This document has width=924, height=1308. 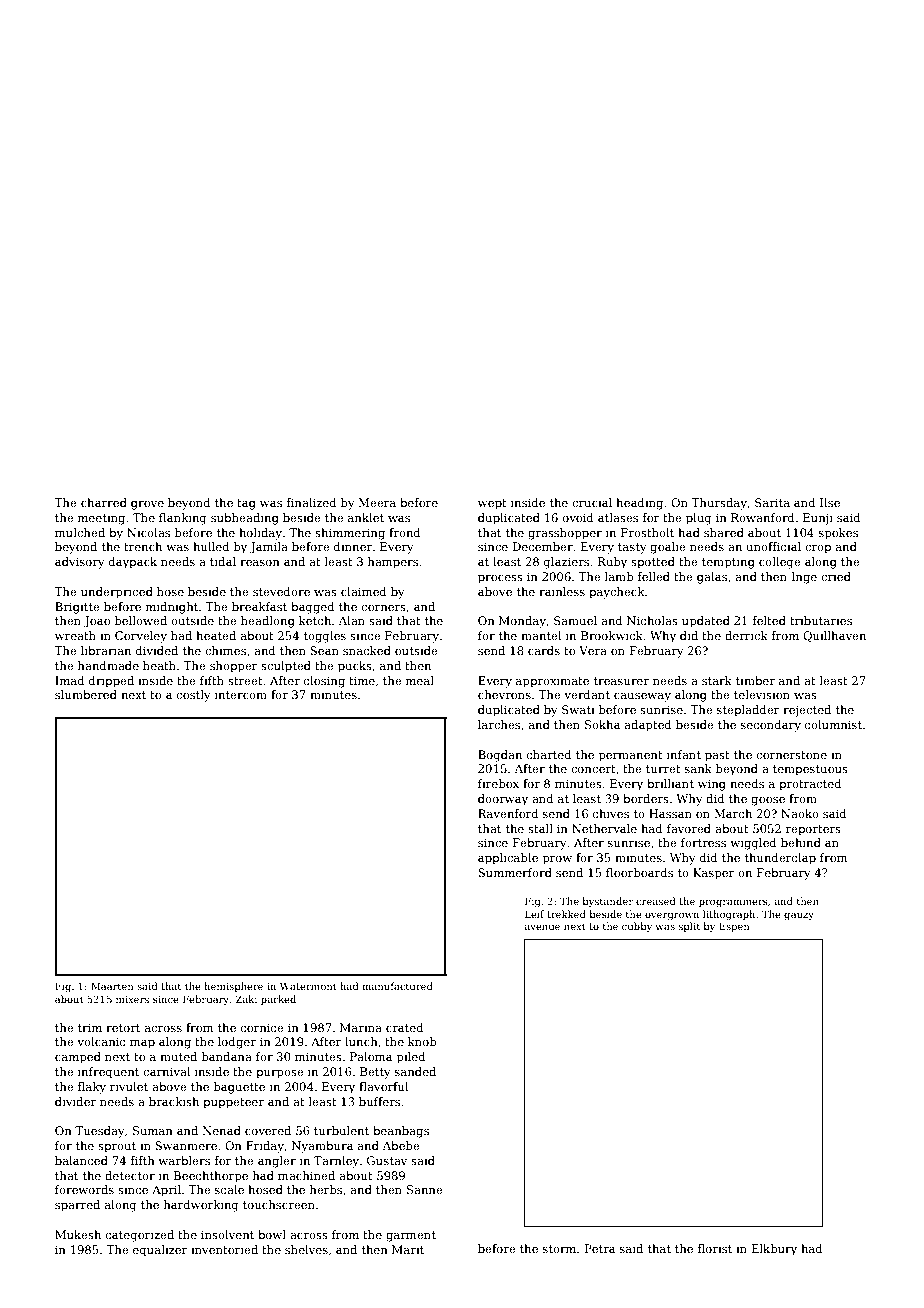 What do you see at coordinates (612, 635) in the document?
I see `Brookwick` at bounding box center [612, 635].
